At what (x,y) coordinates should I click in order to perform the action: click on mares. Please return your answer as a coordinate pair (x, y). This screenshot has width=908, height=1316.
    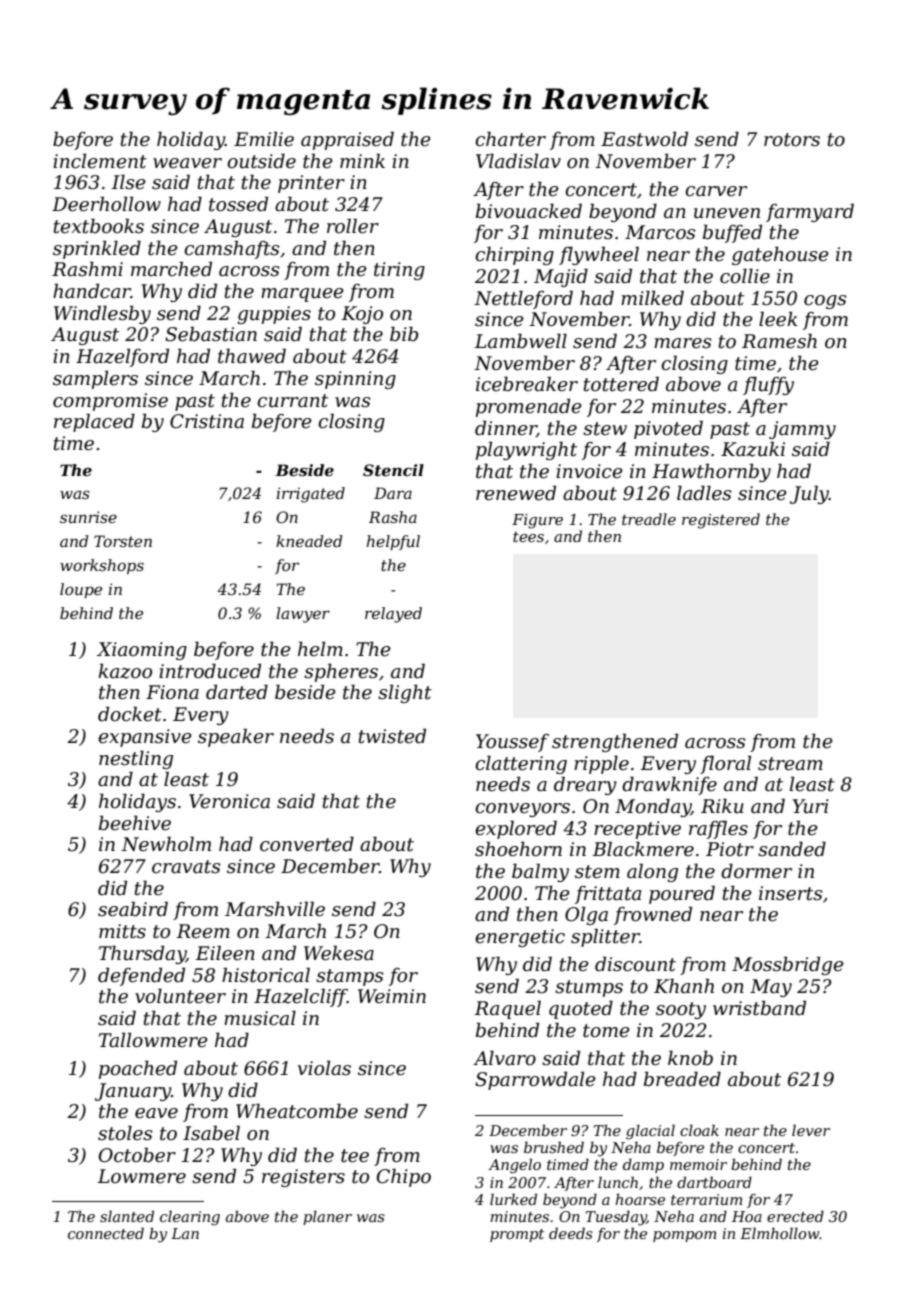
    Looking at the image, I should click on (683, 343).
